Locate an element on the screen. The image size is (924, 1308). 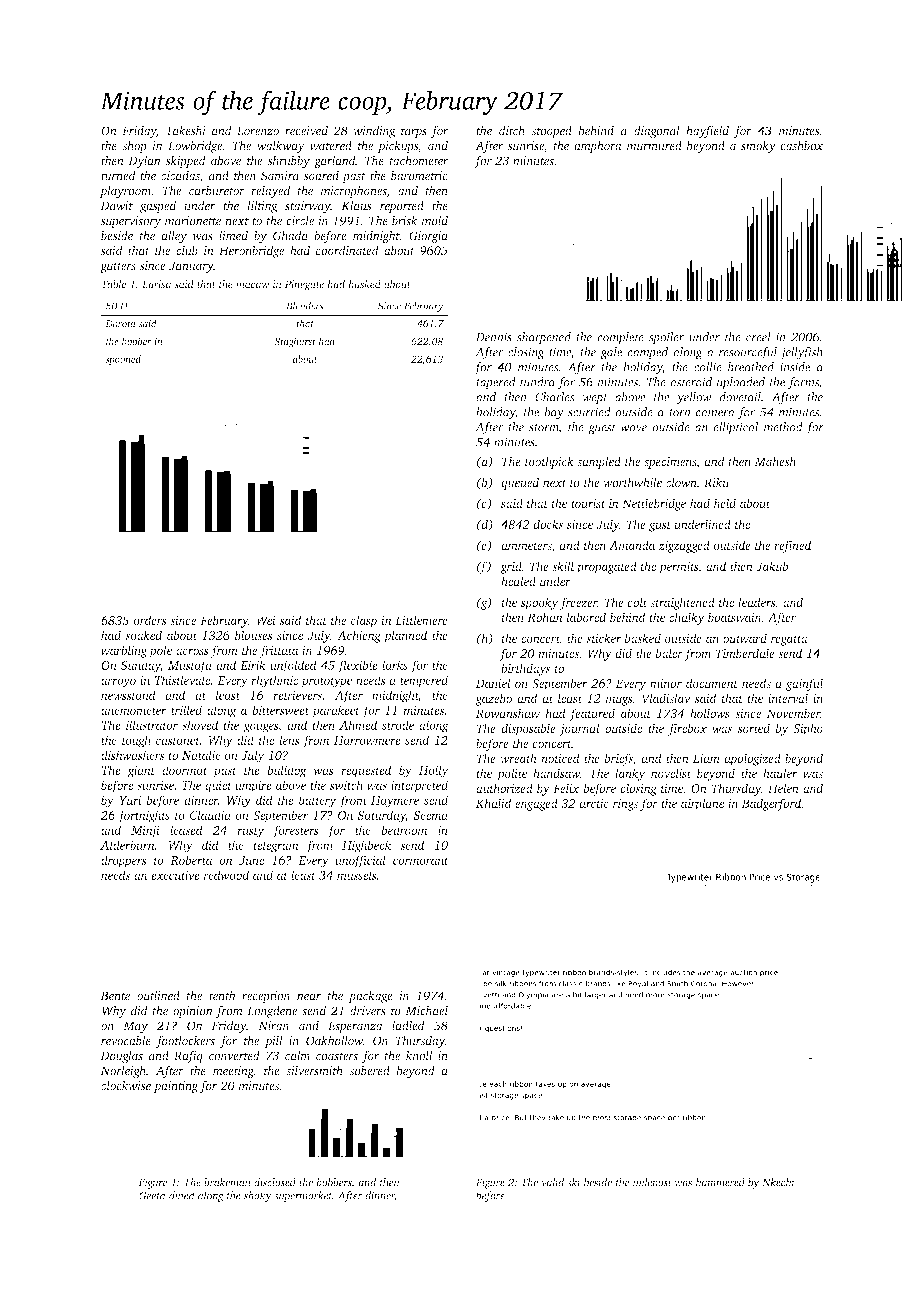
stooped is located at coordinates (551, 131).
